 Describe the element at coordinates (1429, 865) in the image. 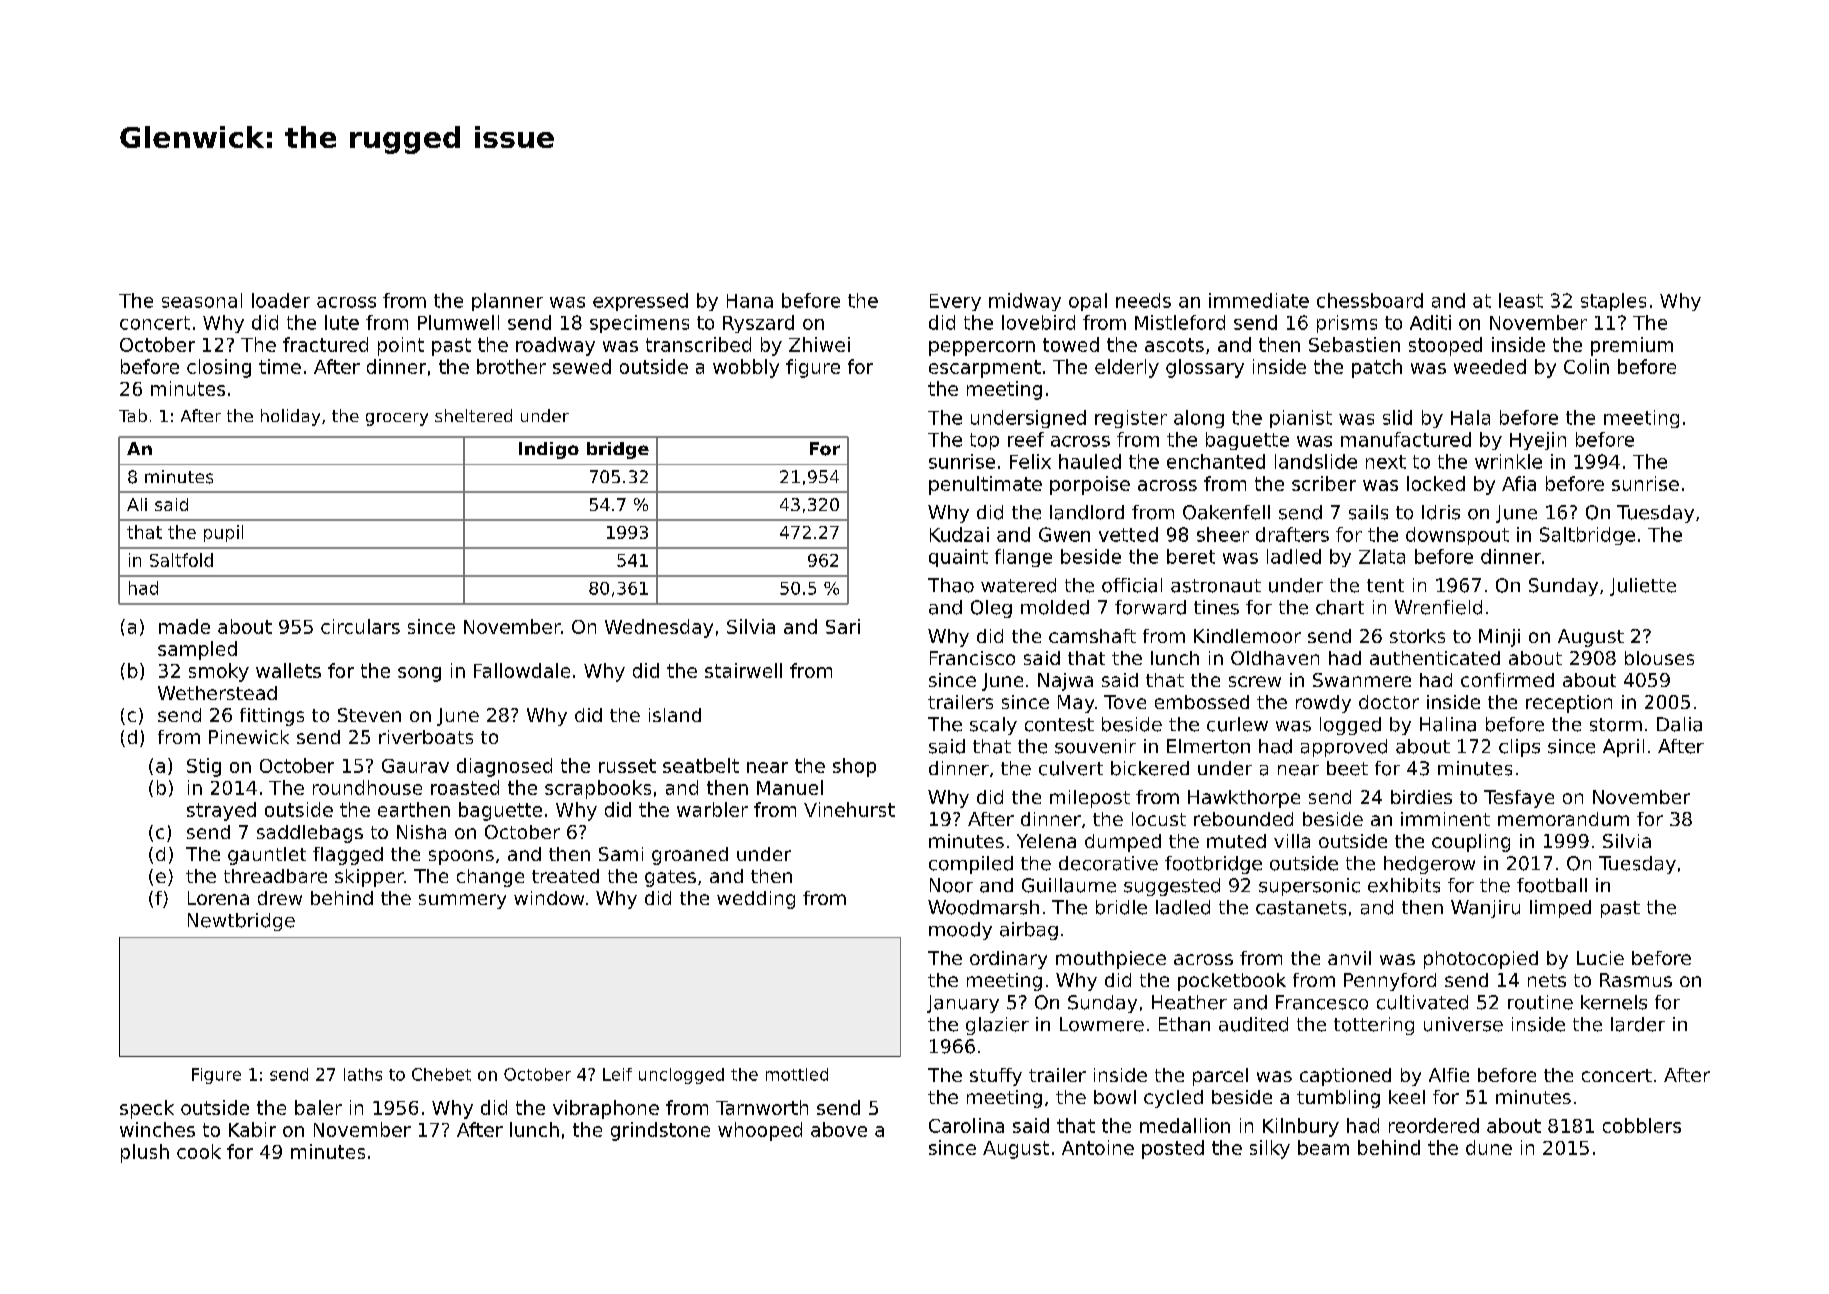

I see `hedgerow` at that location.
